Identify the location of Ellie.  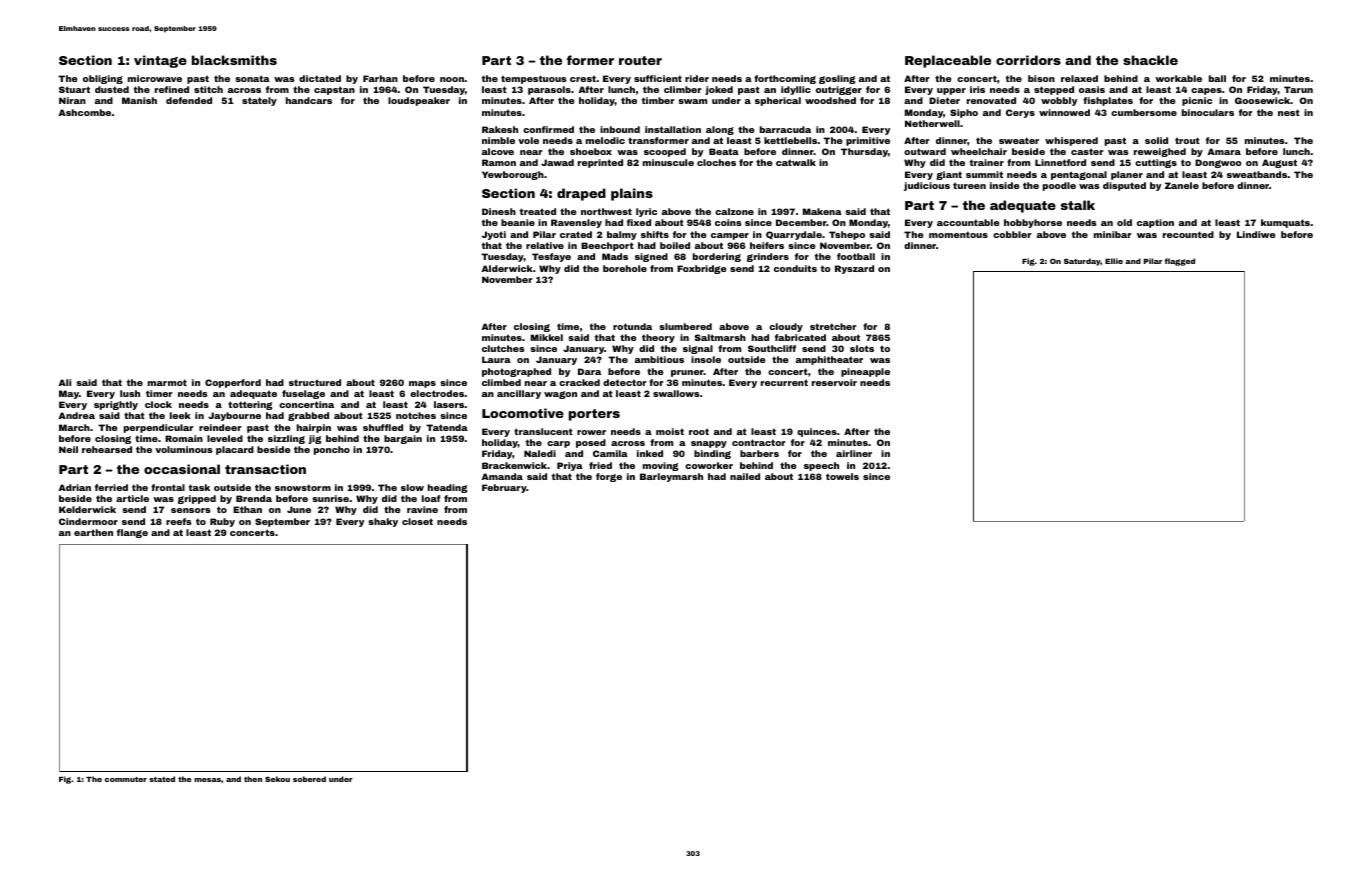
(1114, 261).
